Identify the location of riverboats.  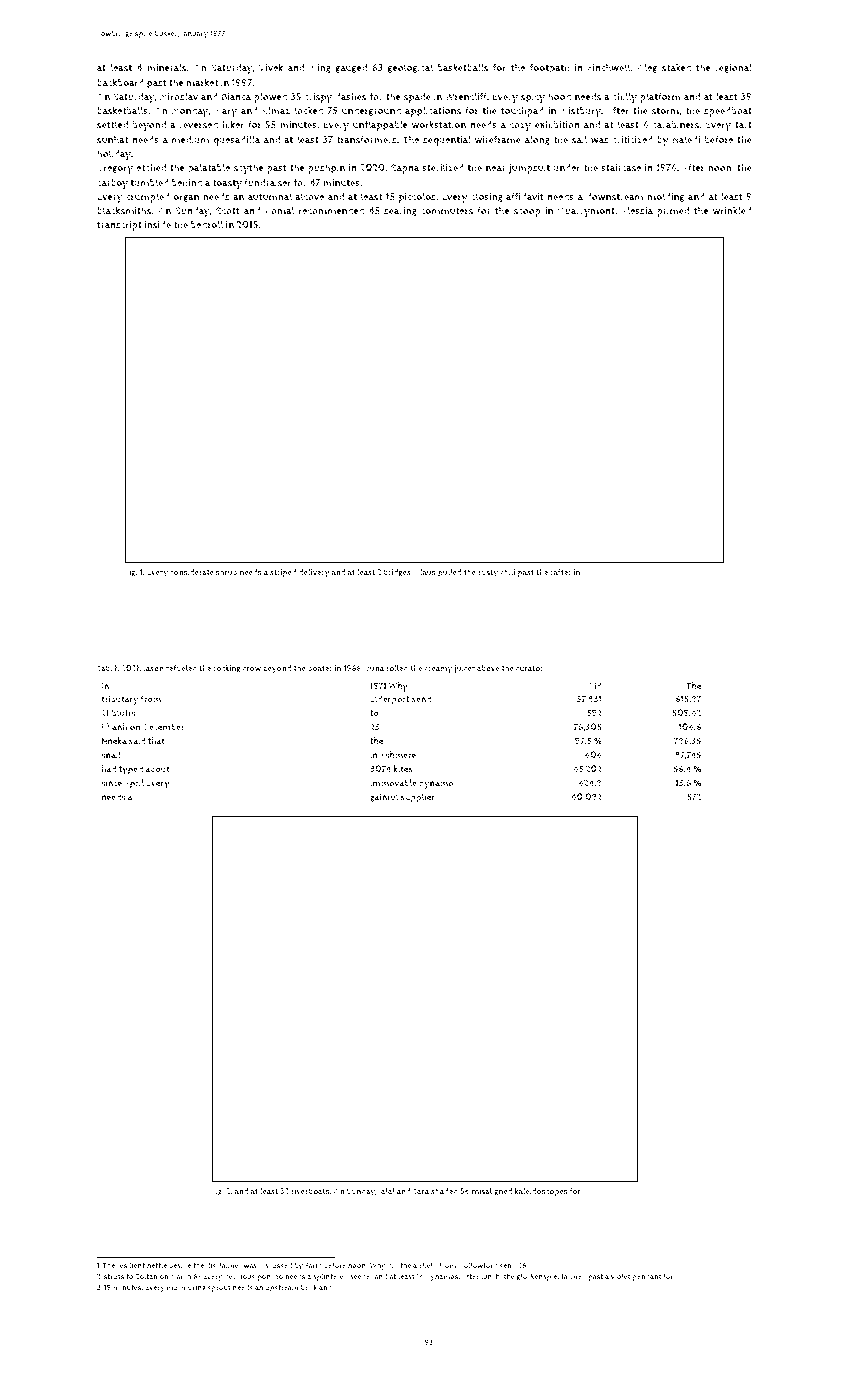
(310, 1191).
